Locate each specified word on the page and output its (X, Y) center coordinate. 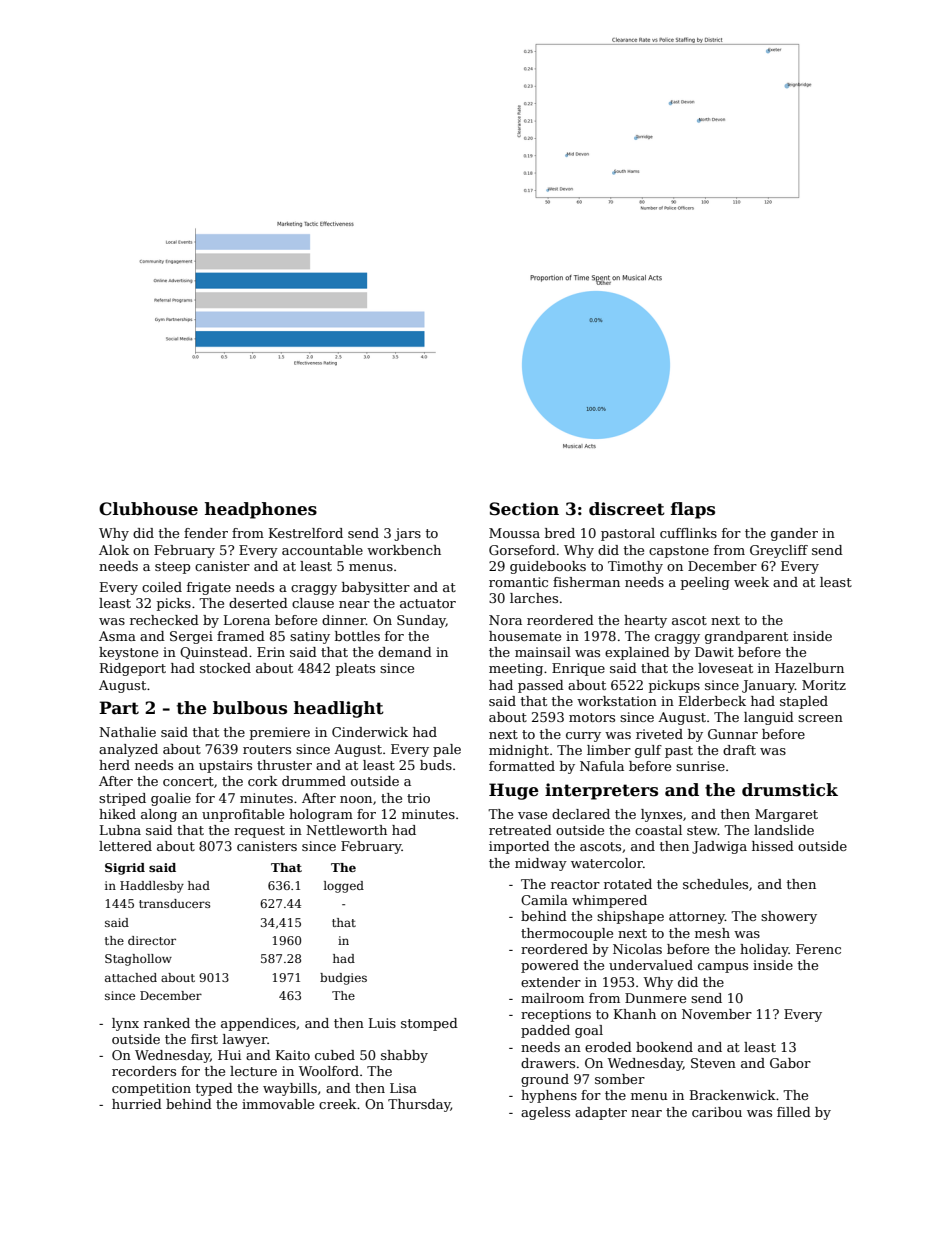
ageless (545, 1113)
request (259, 832)
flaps (693, 510)
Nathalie (127, 732)
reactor (575, 884)
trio (418, 798)
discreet (627, 509)
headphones (261, 510)
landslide (784, 830)
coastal (658, 830)
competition (151, 1089)
